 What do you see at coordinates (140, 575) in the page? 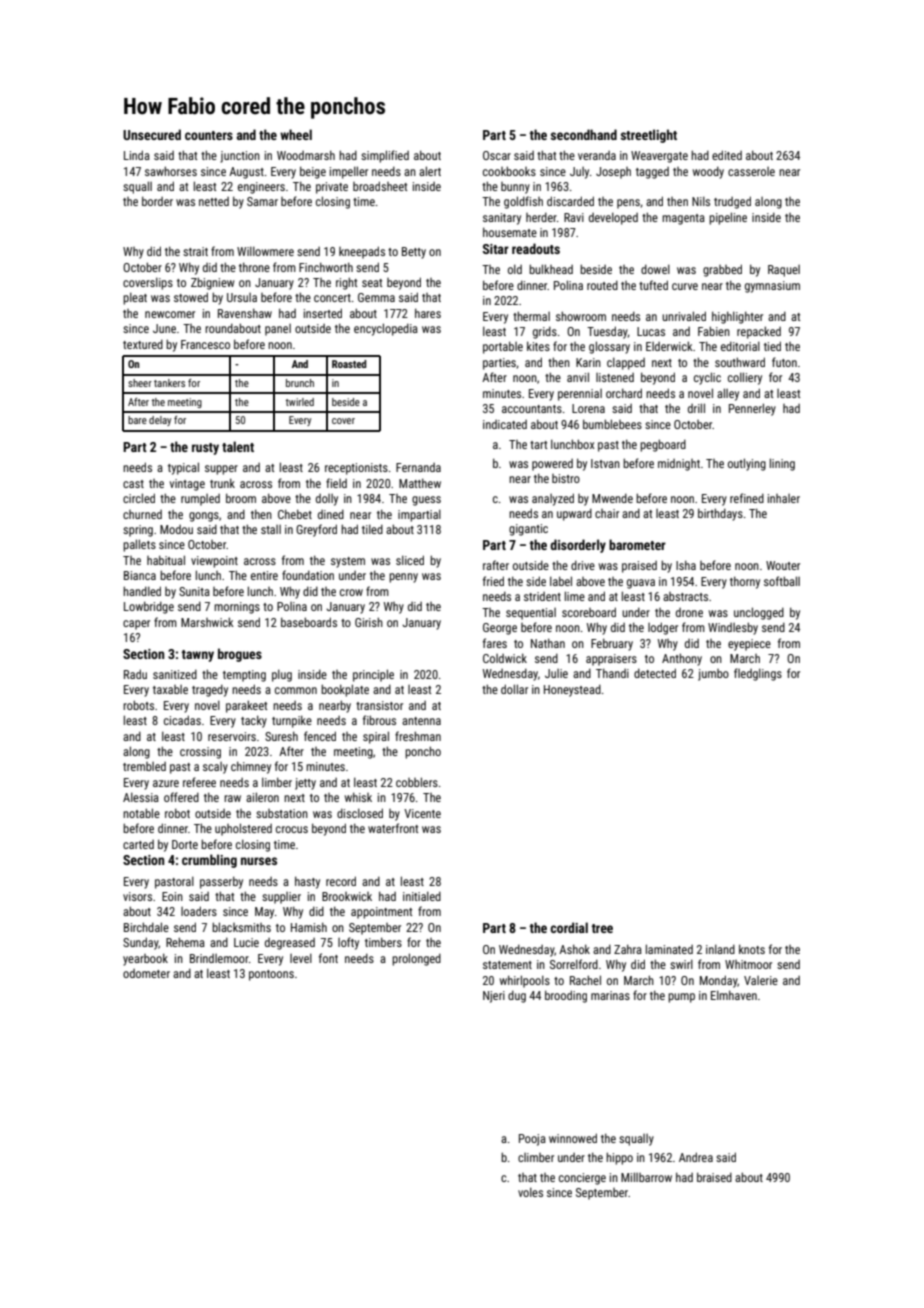
I see `Bianca` at bounding box center [140, 575].
